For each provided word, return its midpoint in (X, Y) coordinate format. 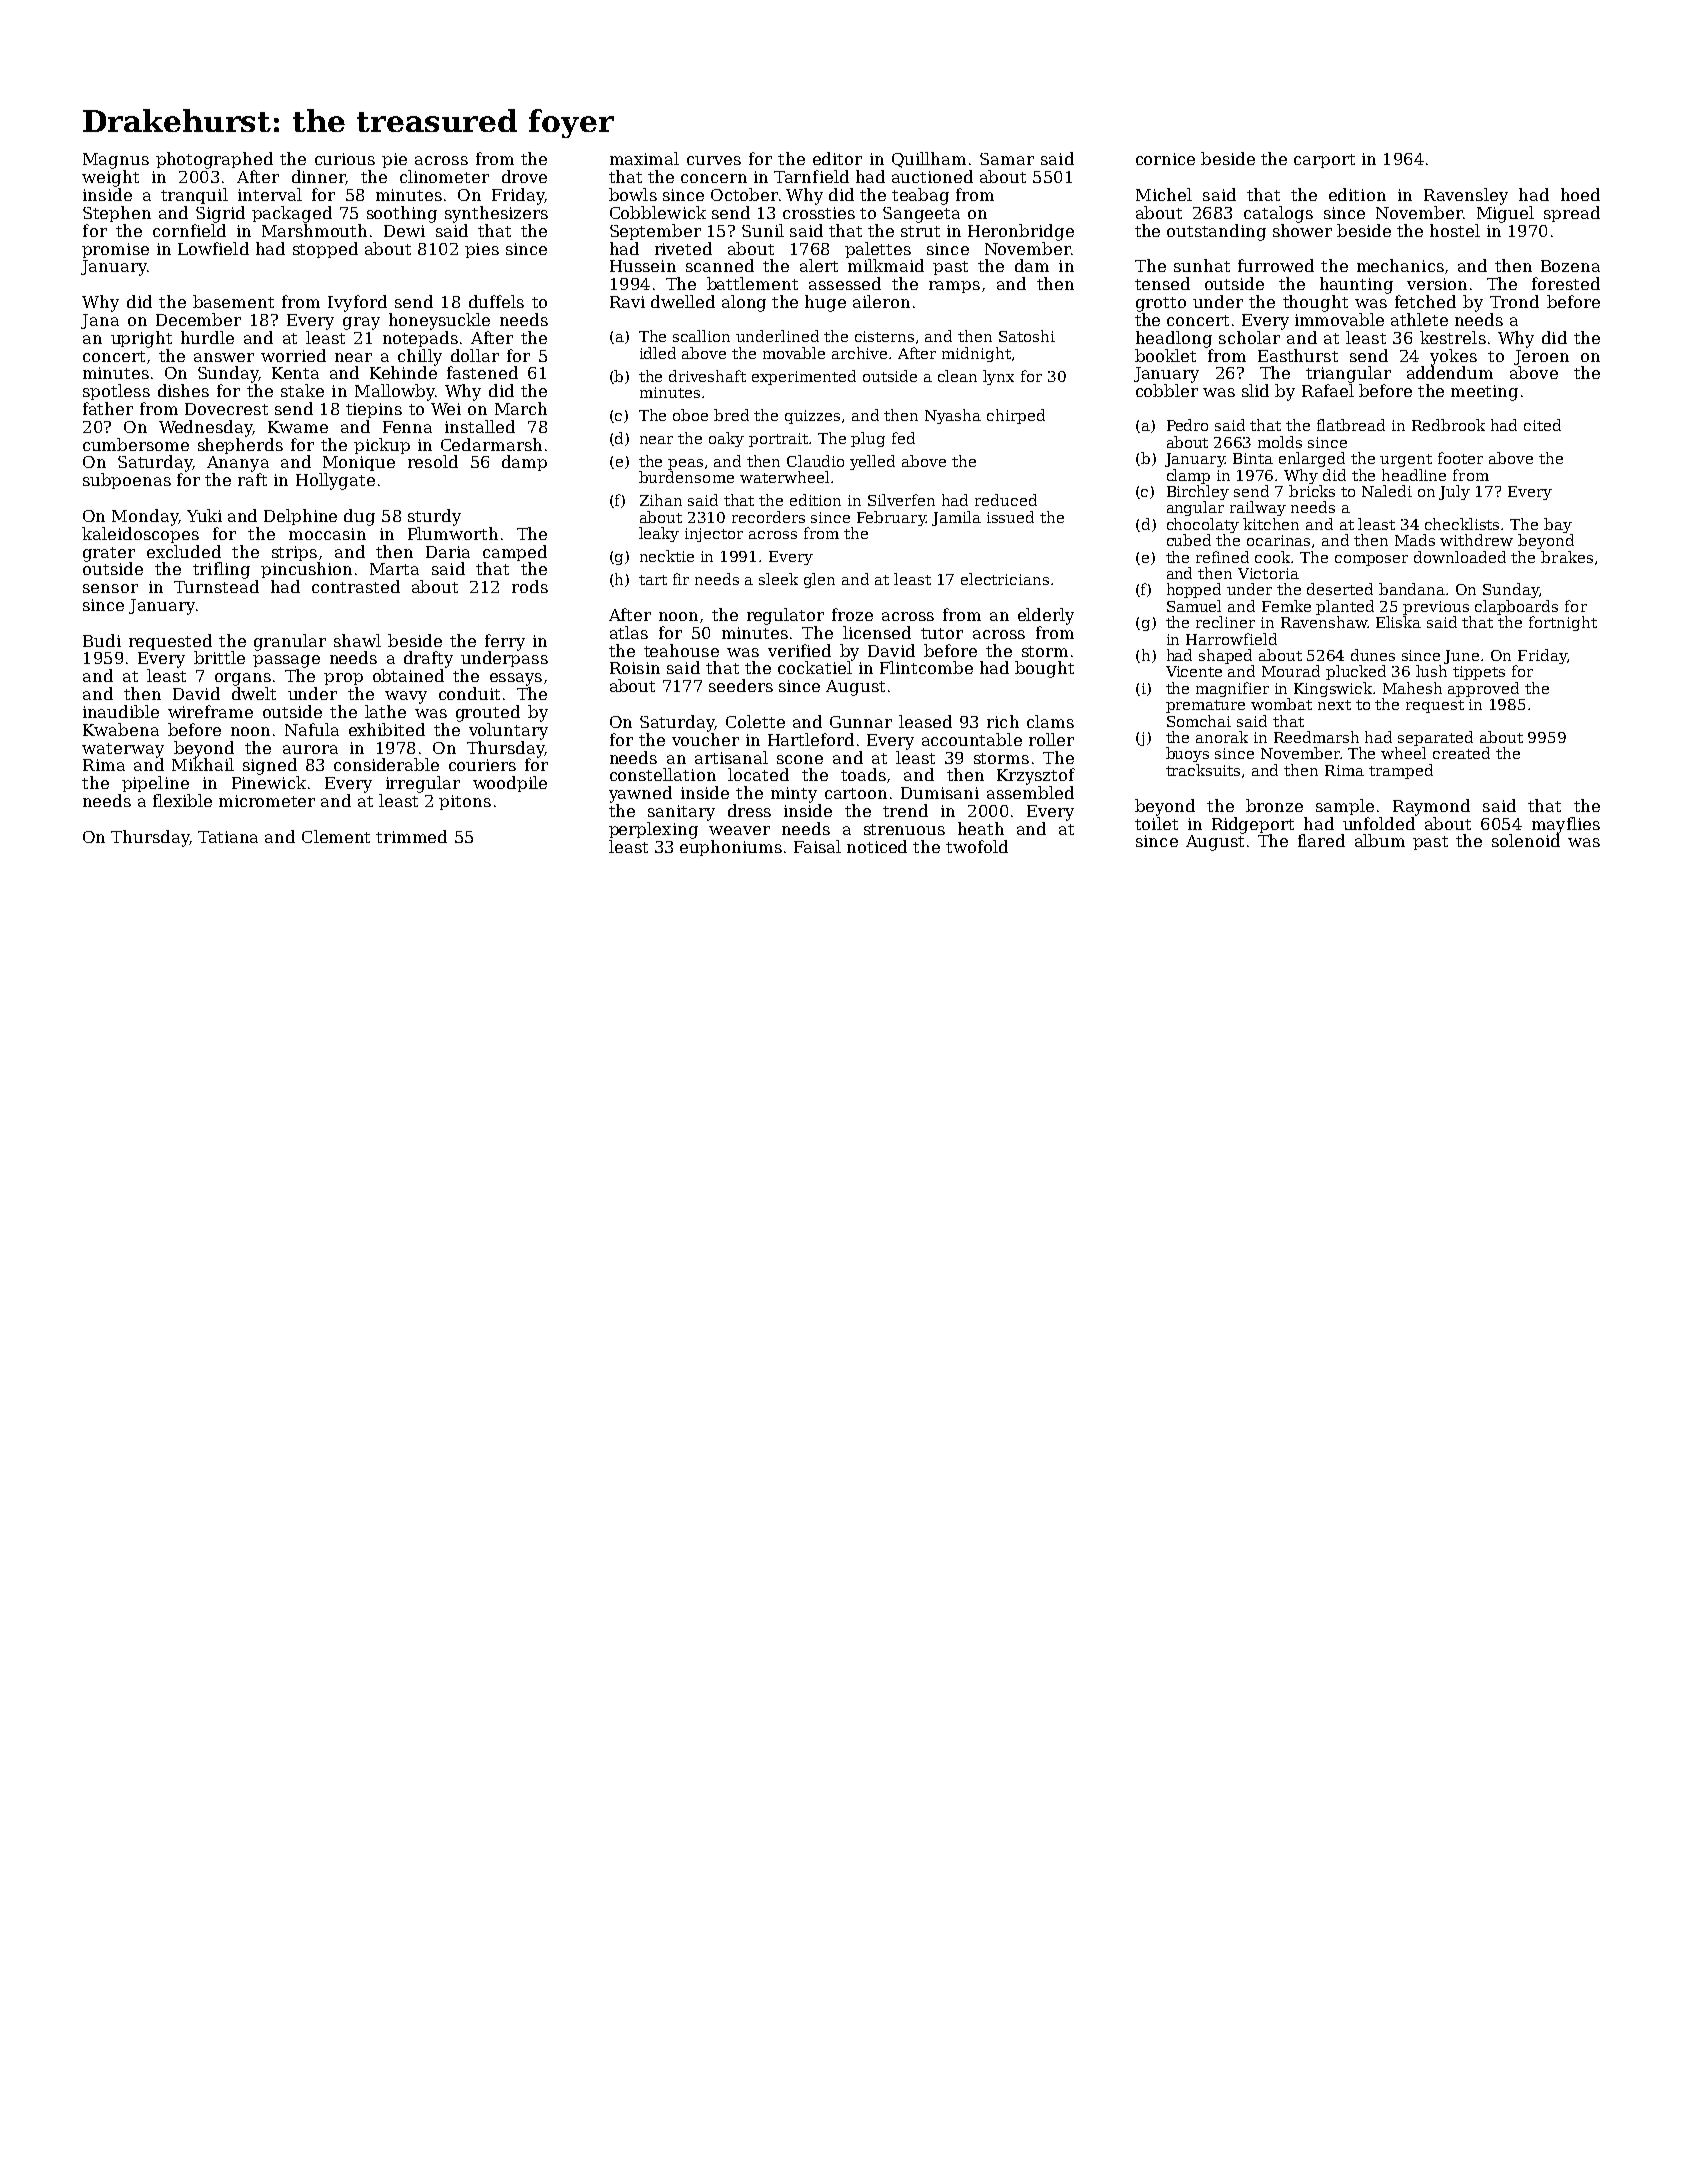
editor (837, 158)
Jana (100, 321)
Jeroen (1541, 357)
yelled (872, 462)
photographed (214, 160)
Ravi (627, 302)
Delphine (300, 517)
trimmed (411, 836)
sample (1345, 807)
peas (685, 464)
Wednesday (205, 428)
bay (1558, 525)
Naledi (1387, 491)
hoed (1580, 194)
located (758, 774)
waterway (123, 750)
